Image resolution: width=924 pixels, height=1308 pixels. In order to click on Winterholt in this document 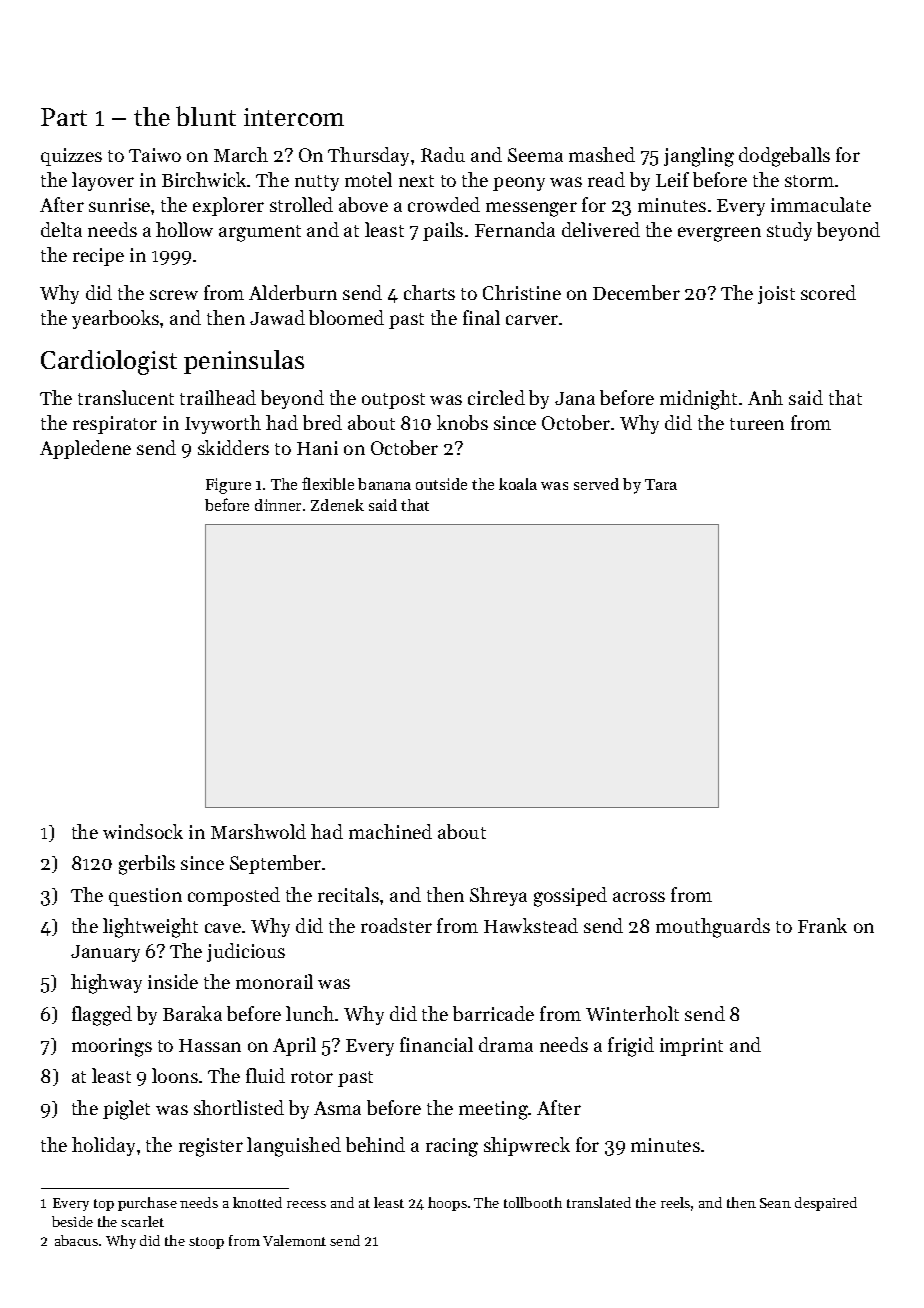, I will do `click(632, 1013)`.
